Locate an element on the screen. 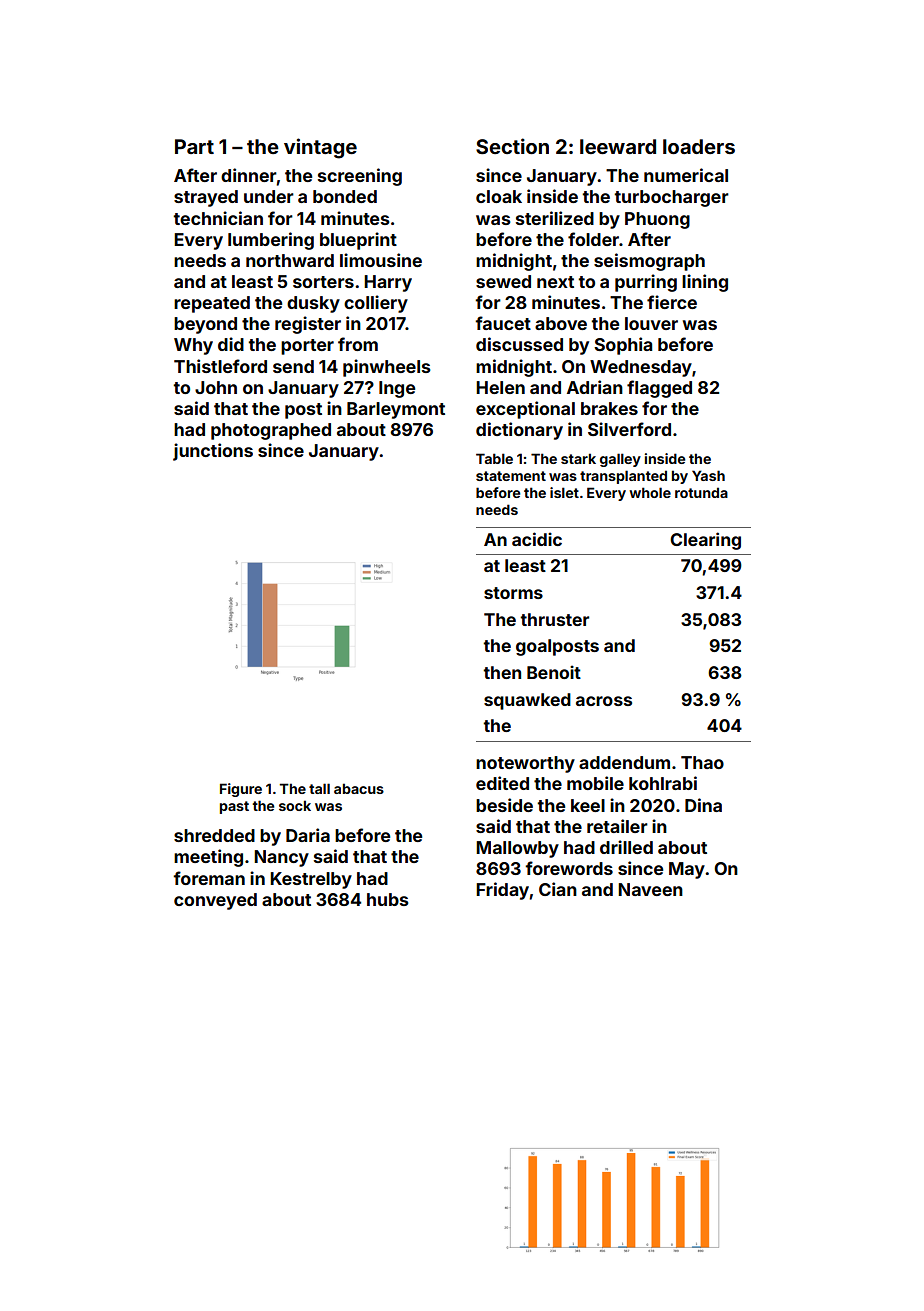 The image size is (924, 1311). porter is located at coordinates (307, 347).
